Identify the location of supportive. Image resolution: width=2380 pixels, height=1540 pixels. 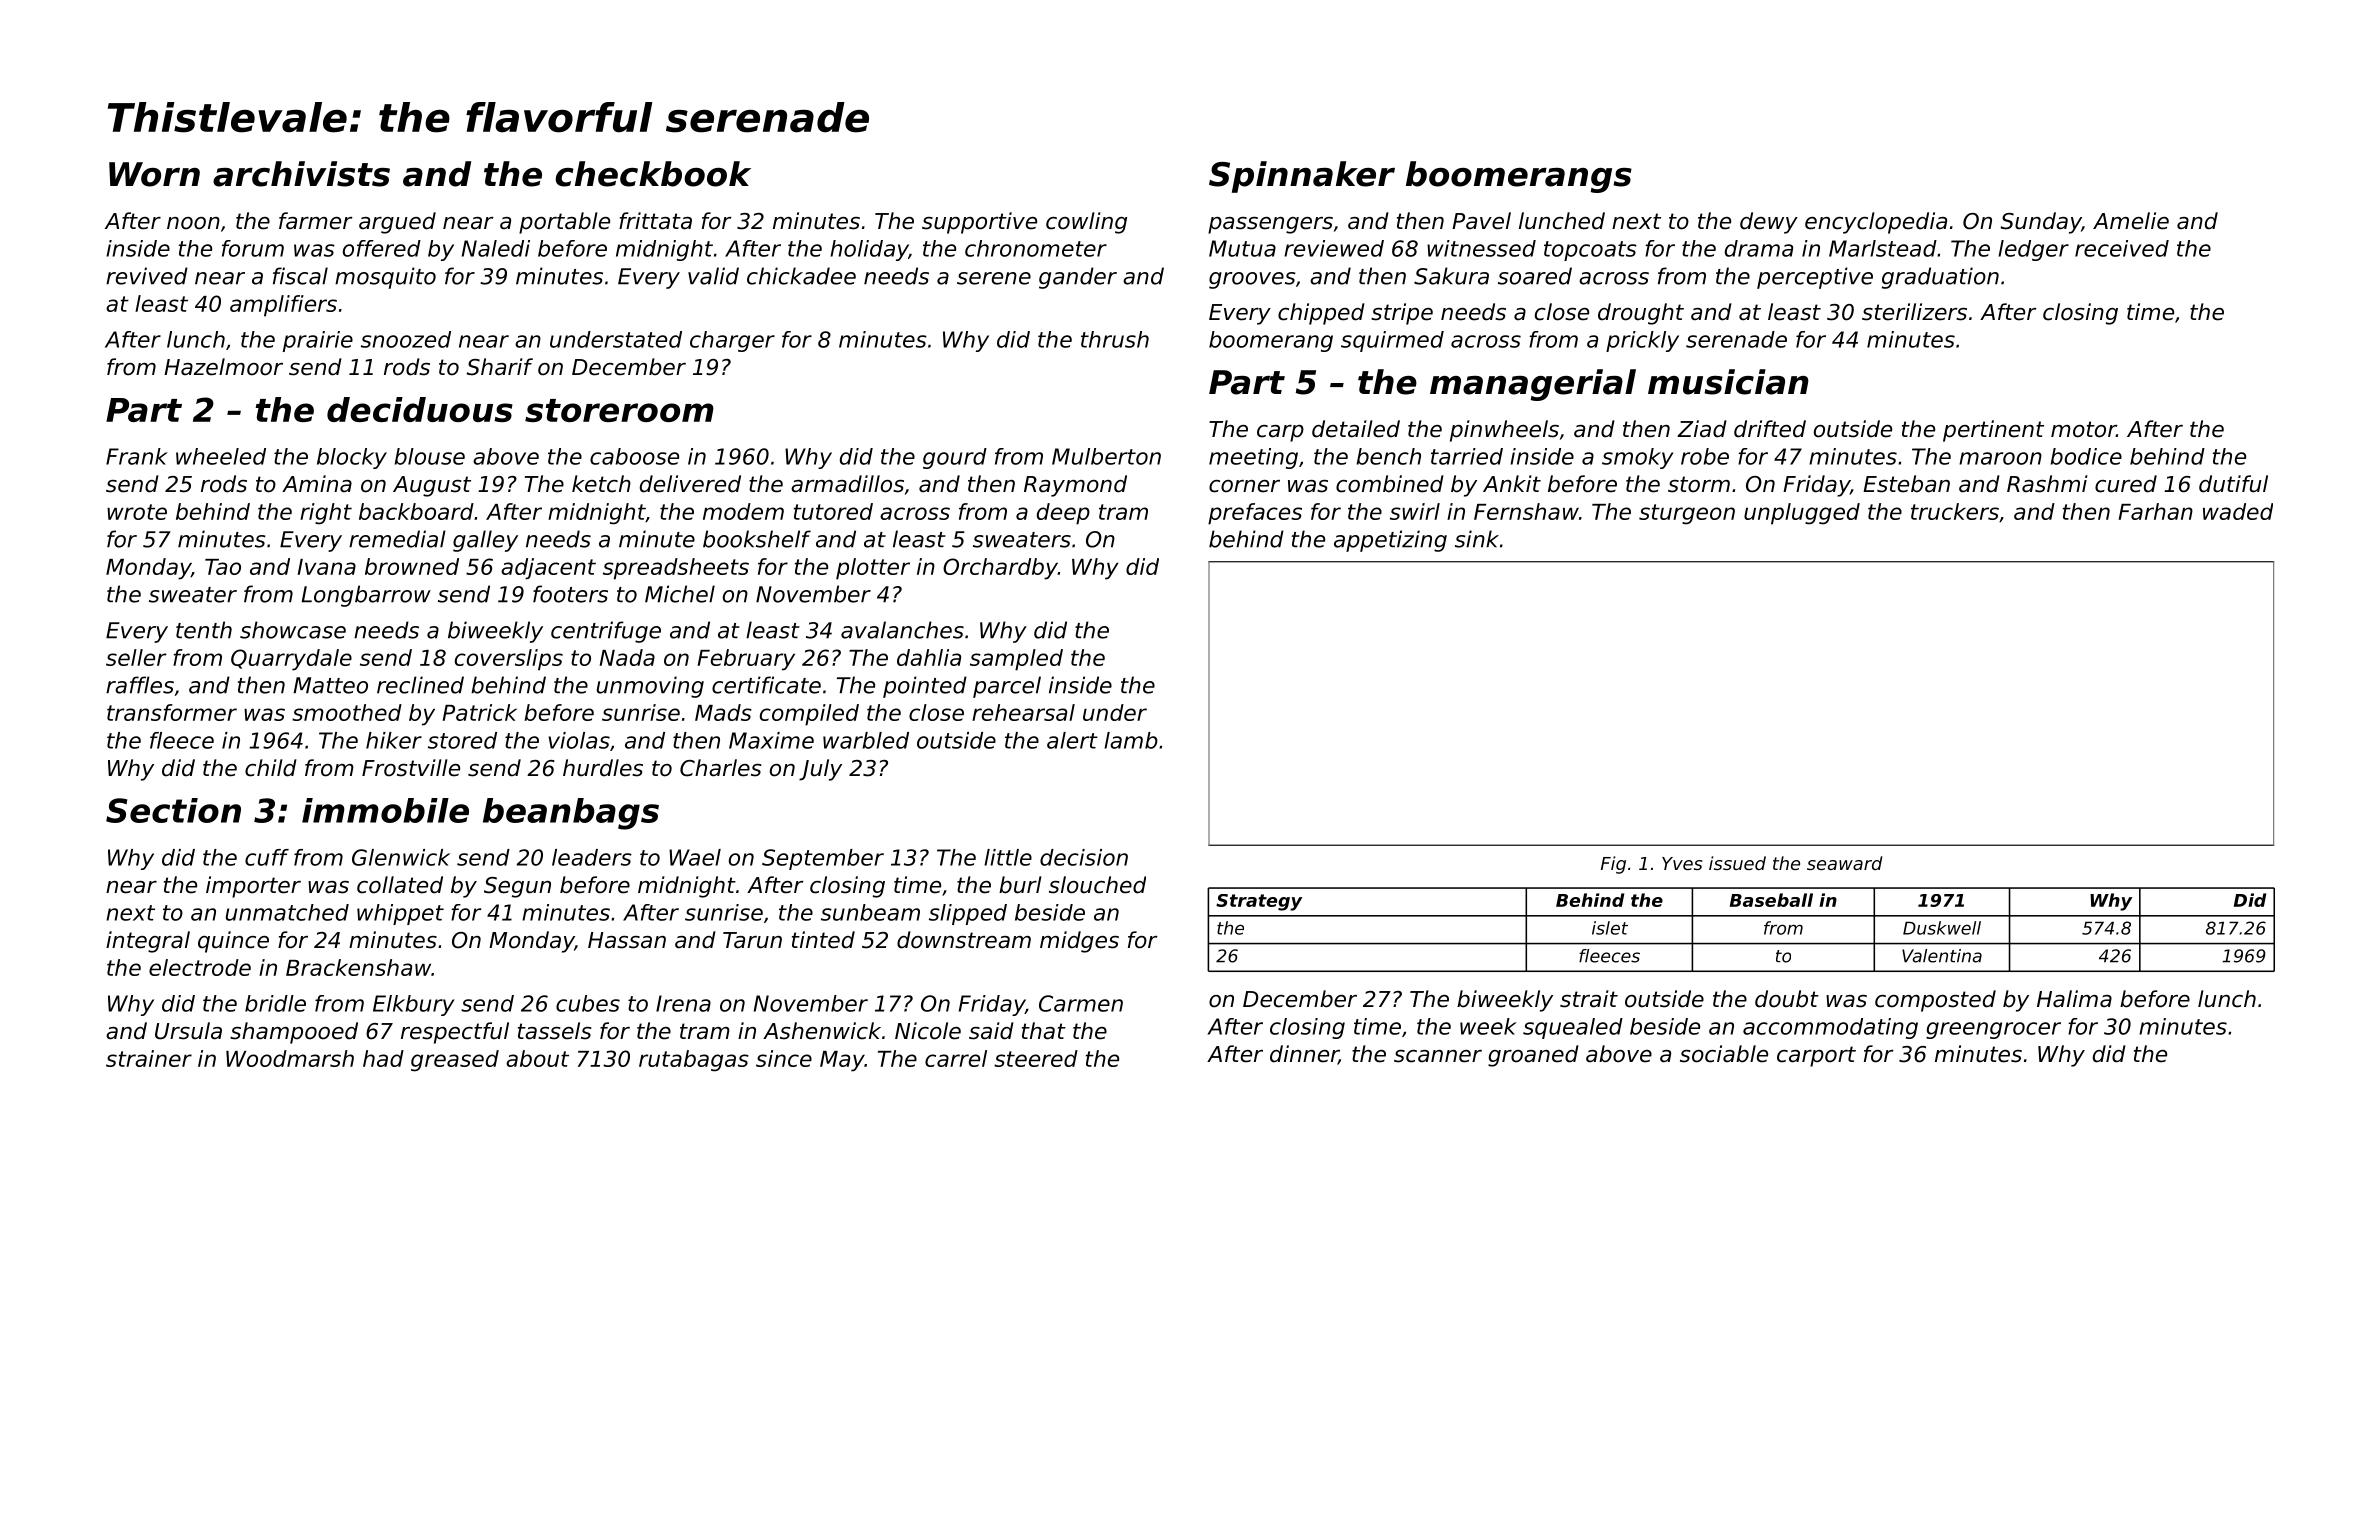
(979, 223).
